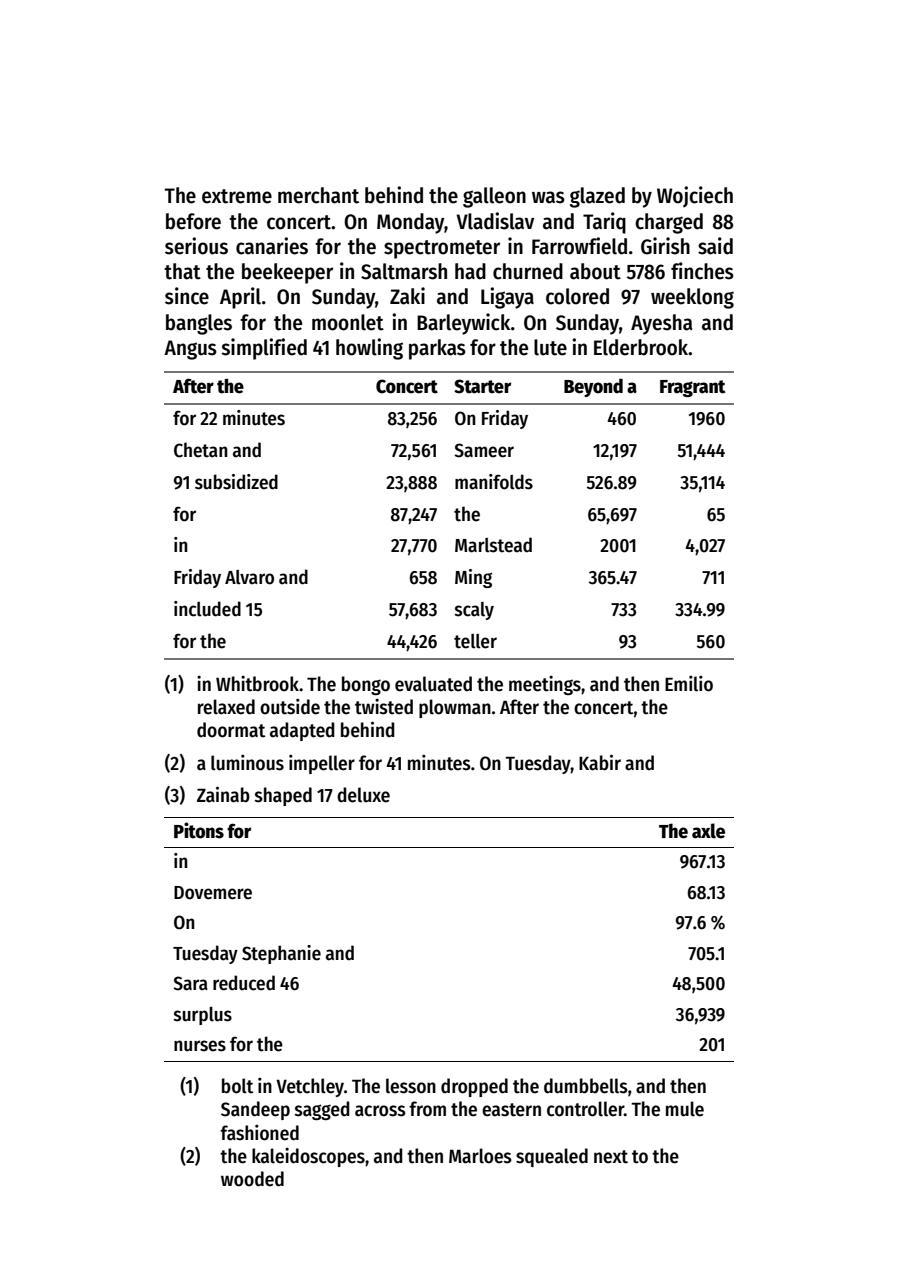 This screenshot has height=1276, width=899. Describe the element at coordinates (308, 1157) in the screenshot. I see `kaleidoscopes` at that location.
